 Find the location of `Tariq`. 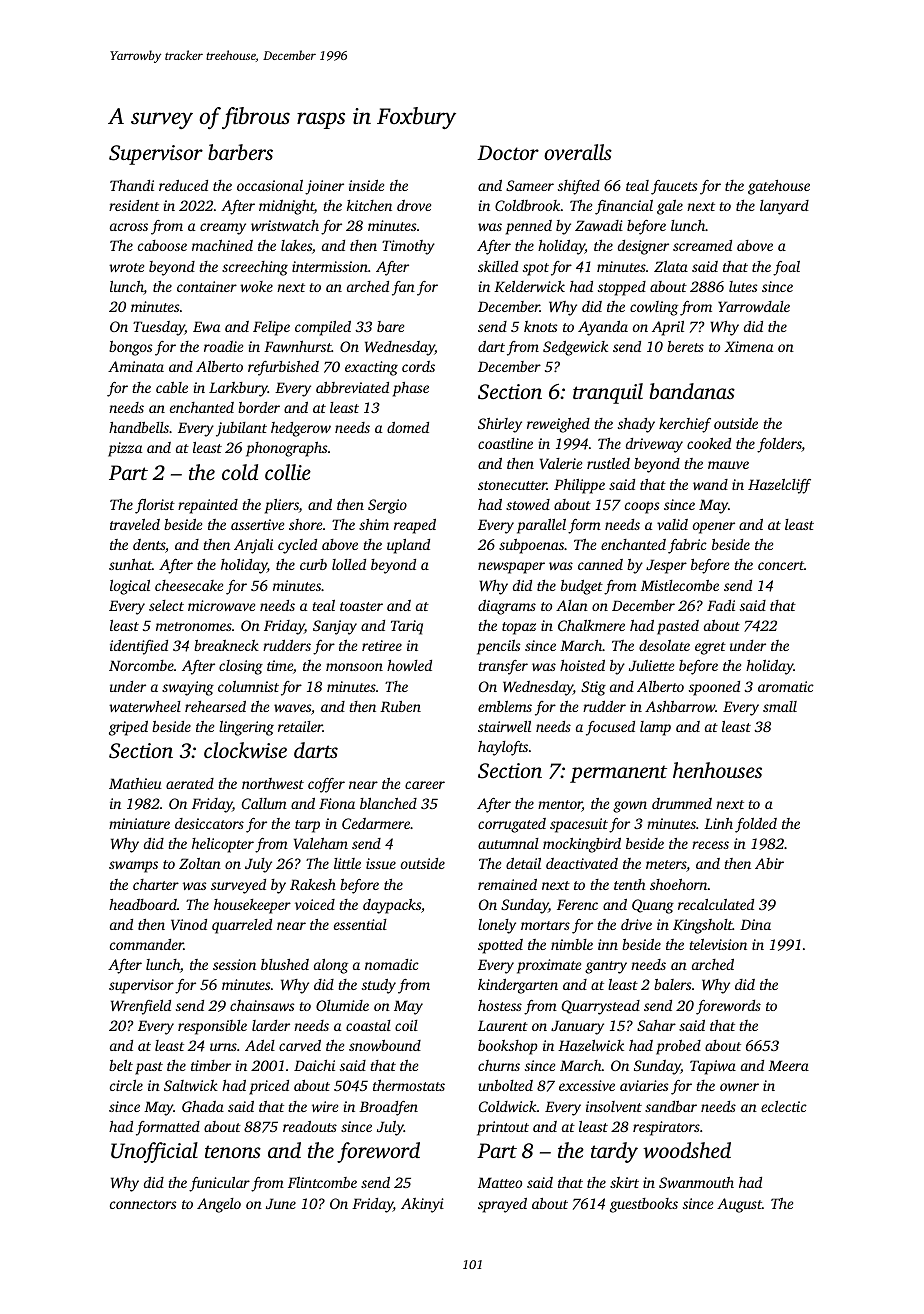

Tariq is located at coordinates (407, 627).
